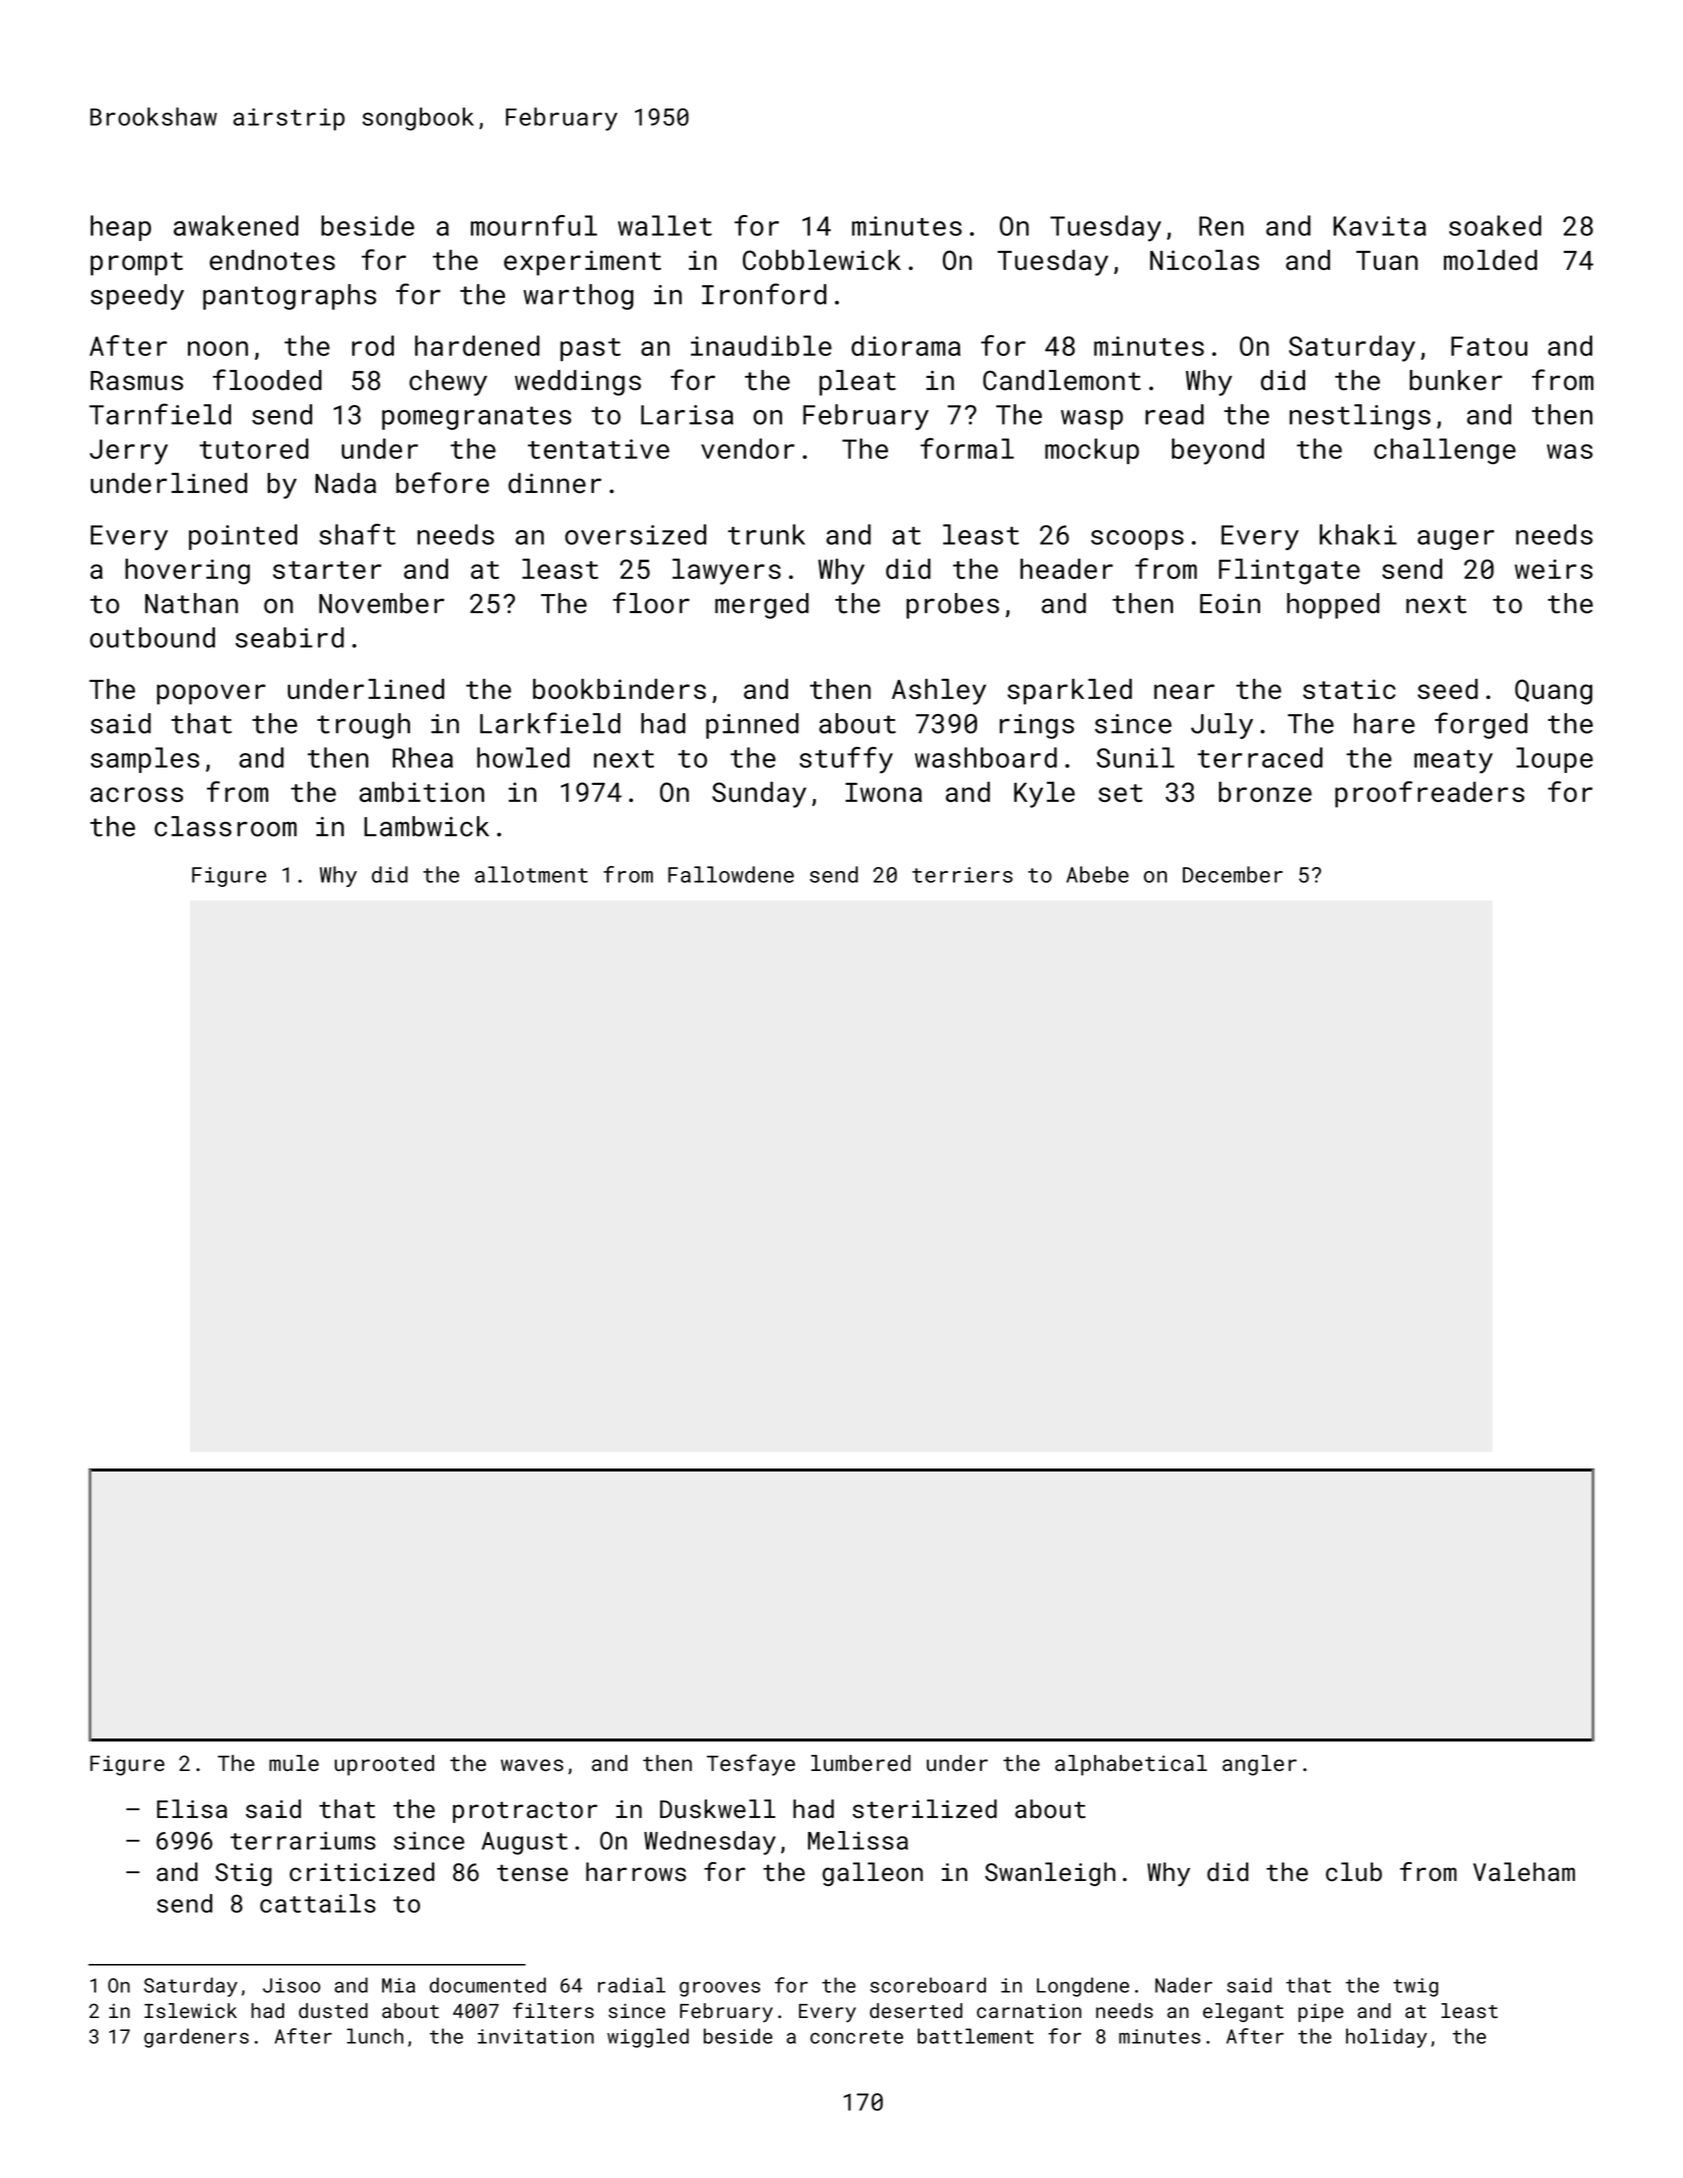 The width and height of the screenshot is (1683, 2178). I want to click on December, so click(1233, 874).
